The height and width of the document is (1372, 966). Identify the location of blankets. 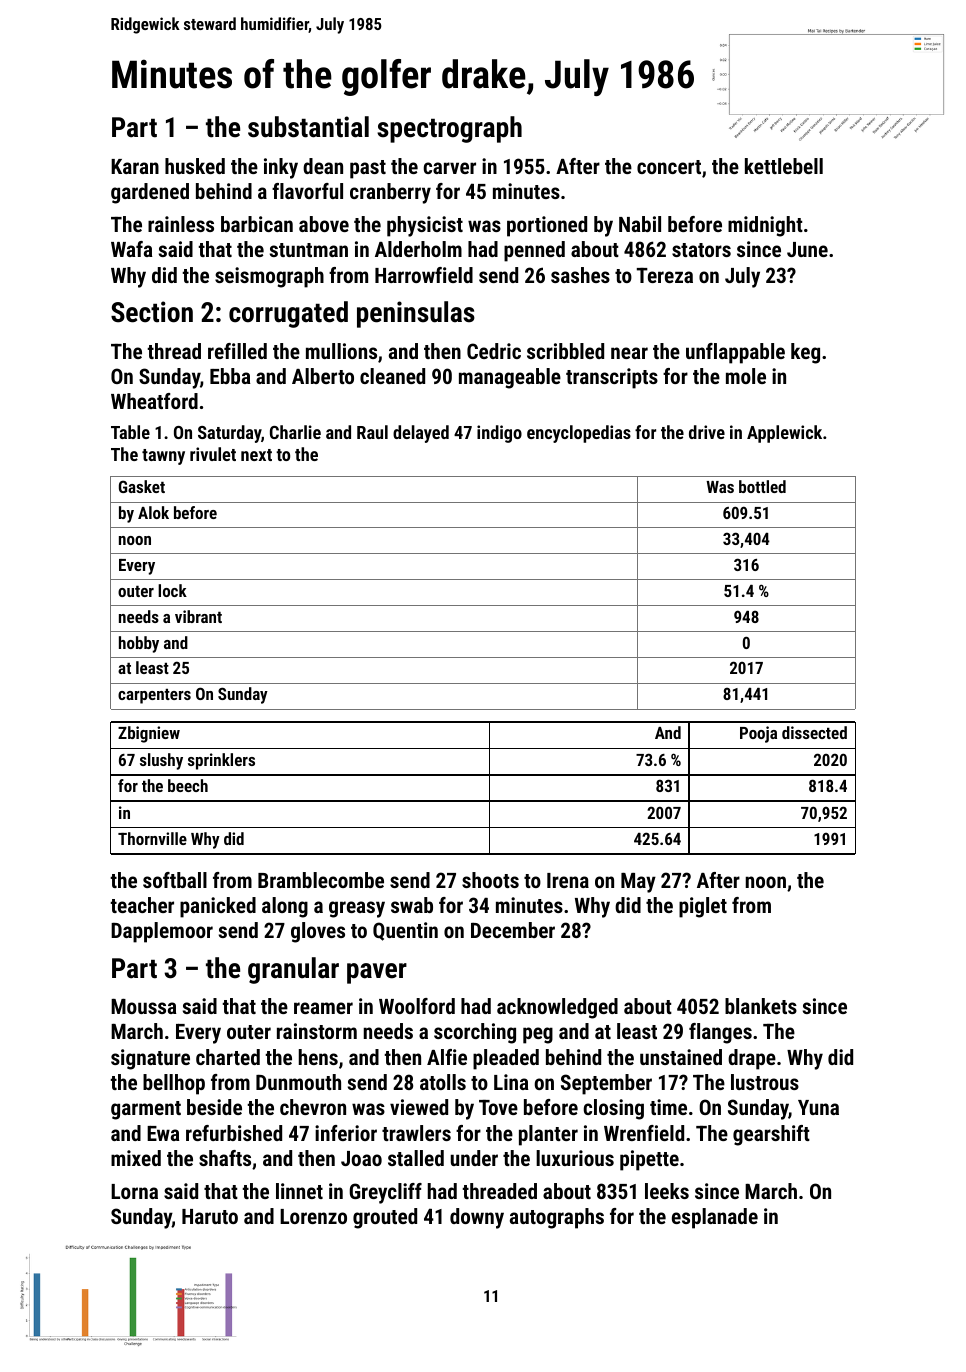
(761, 1006).
